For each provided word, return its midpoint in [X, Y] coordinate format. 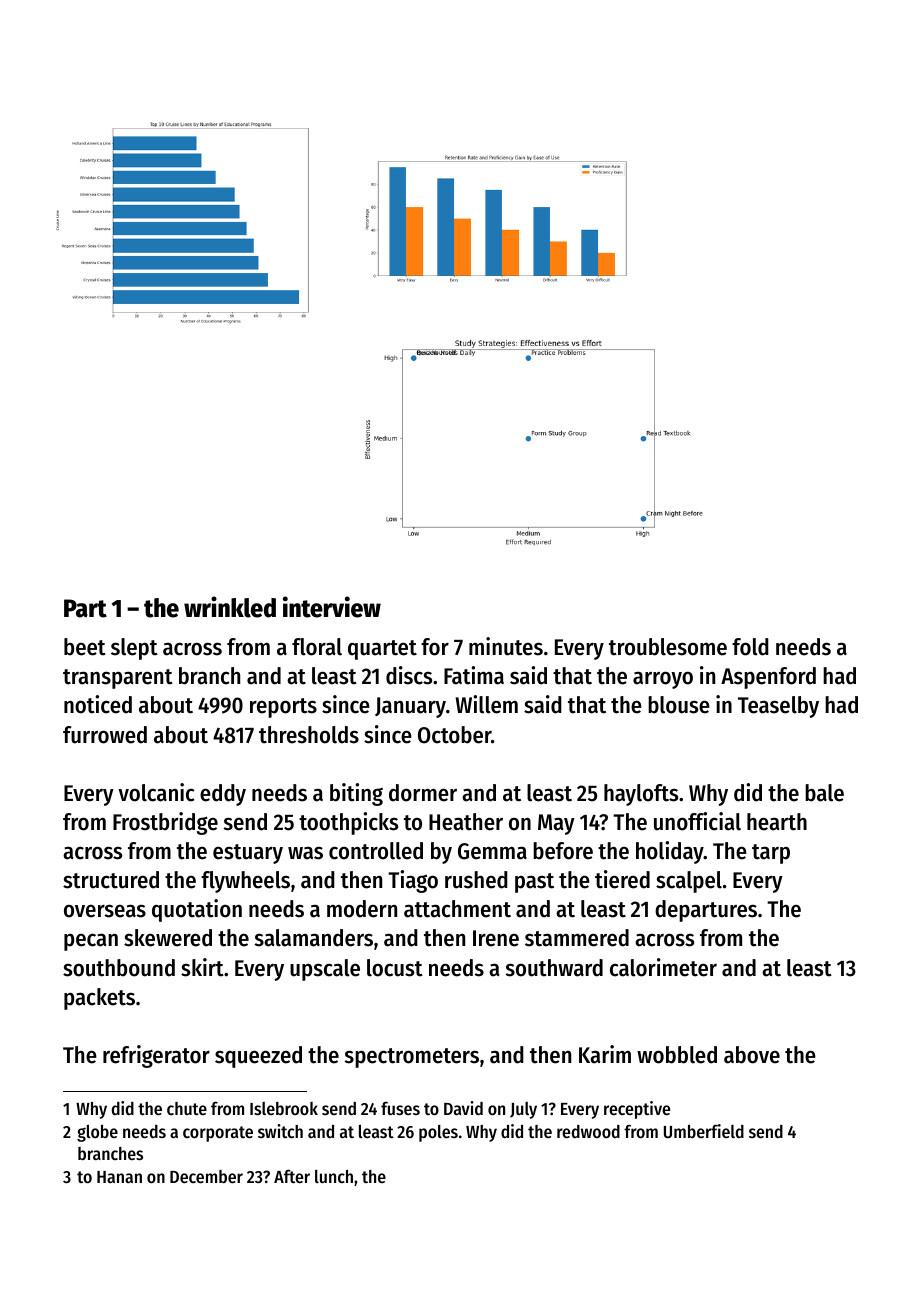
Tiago [413, 881]
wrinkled [230, 607]
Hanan [119, 1177]
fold [750, 647]
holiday [670, 852]
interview [332, 607]
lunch [334, 1176]
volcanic [156, 792]
